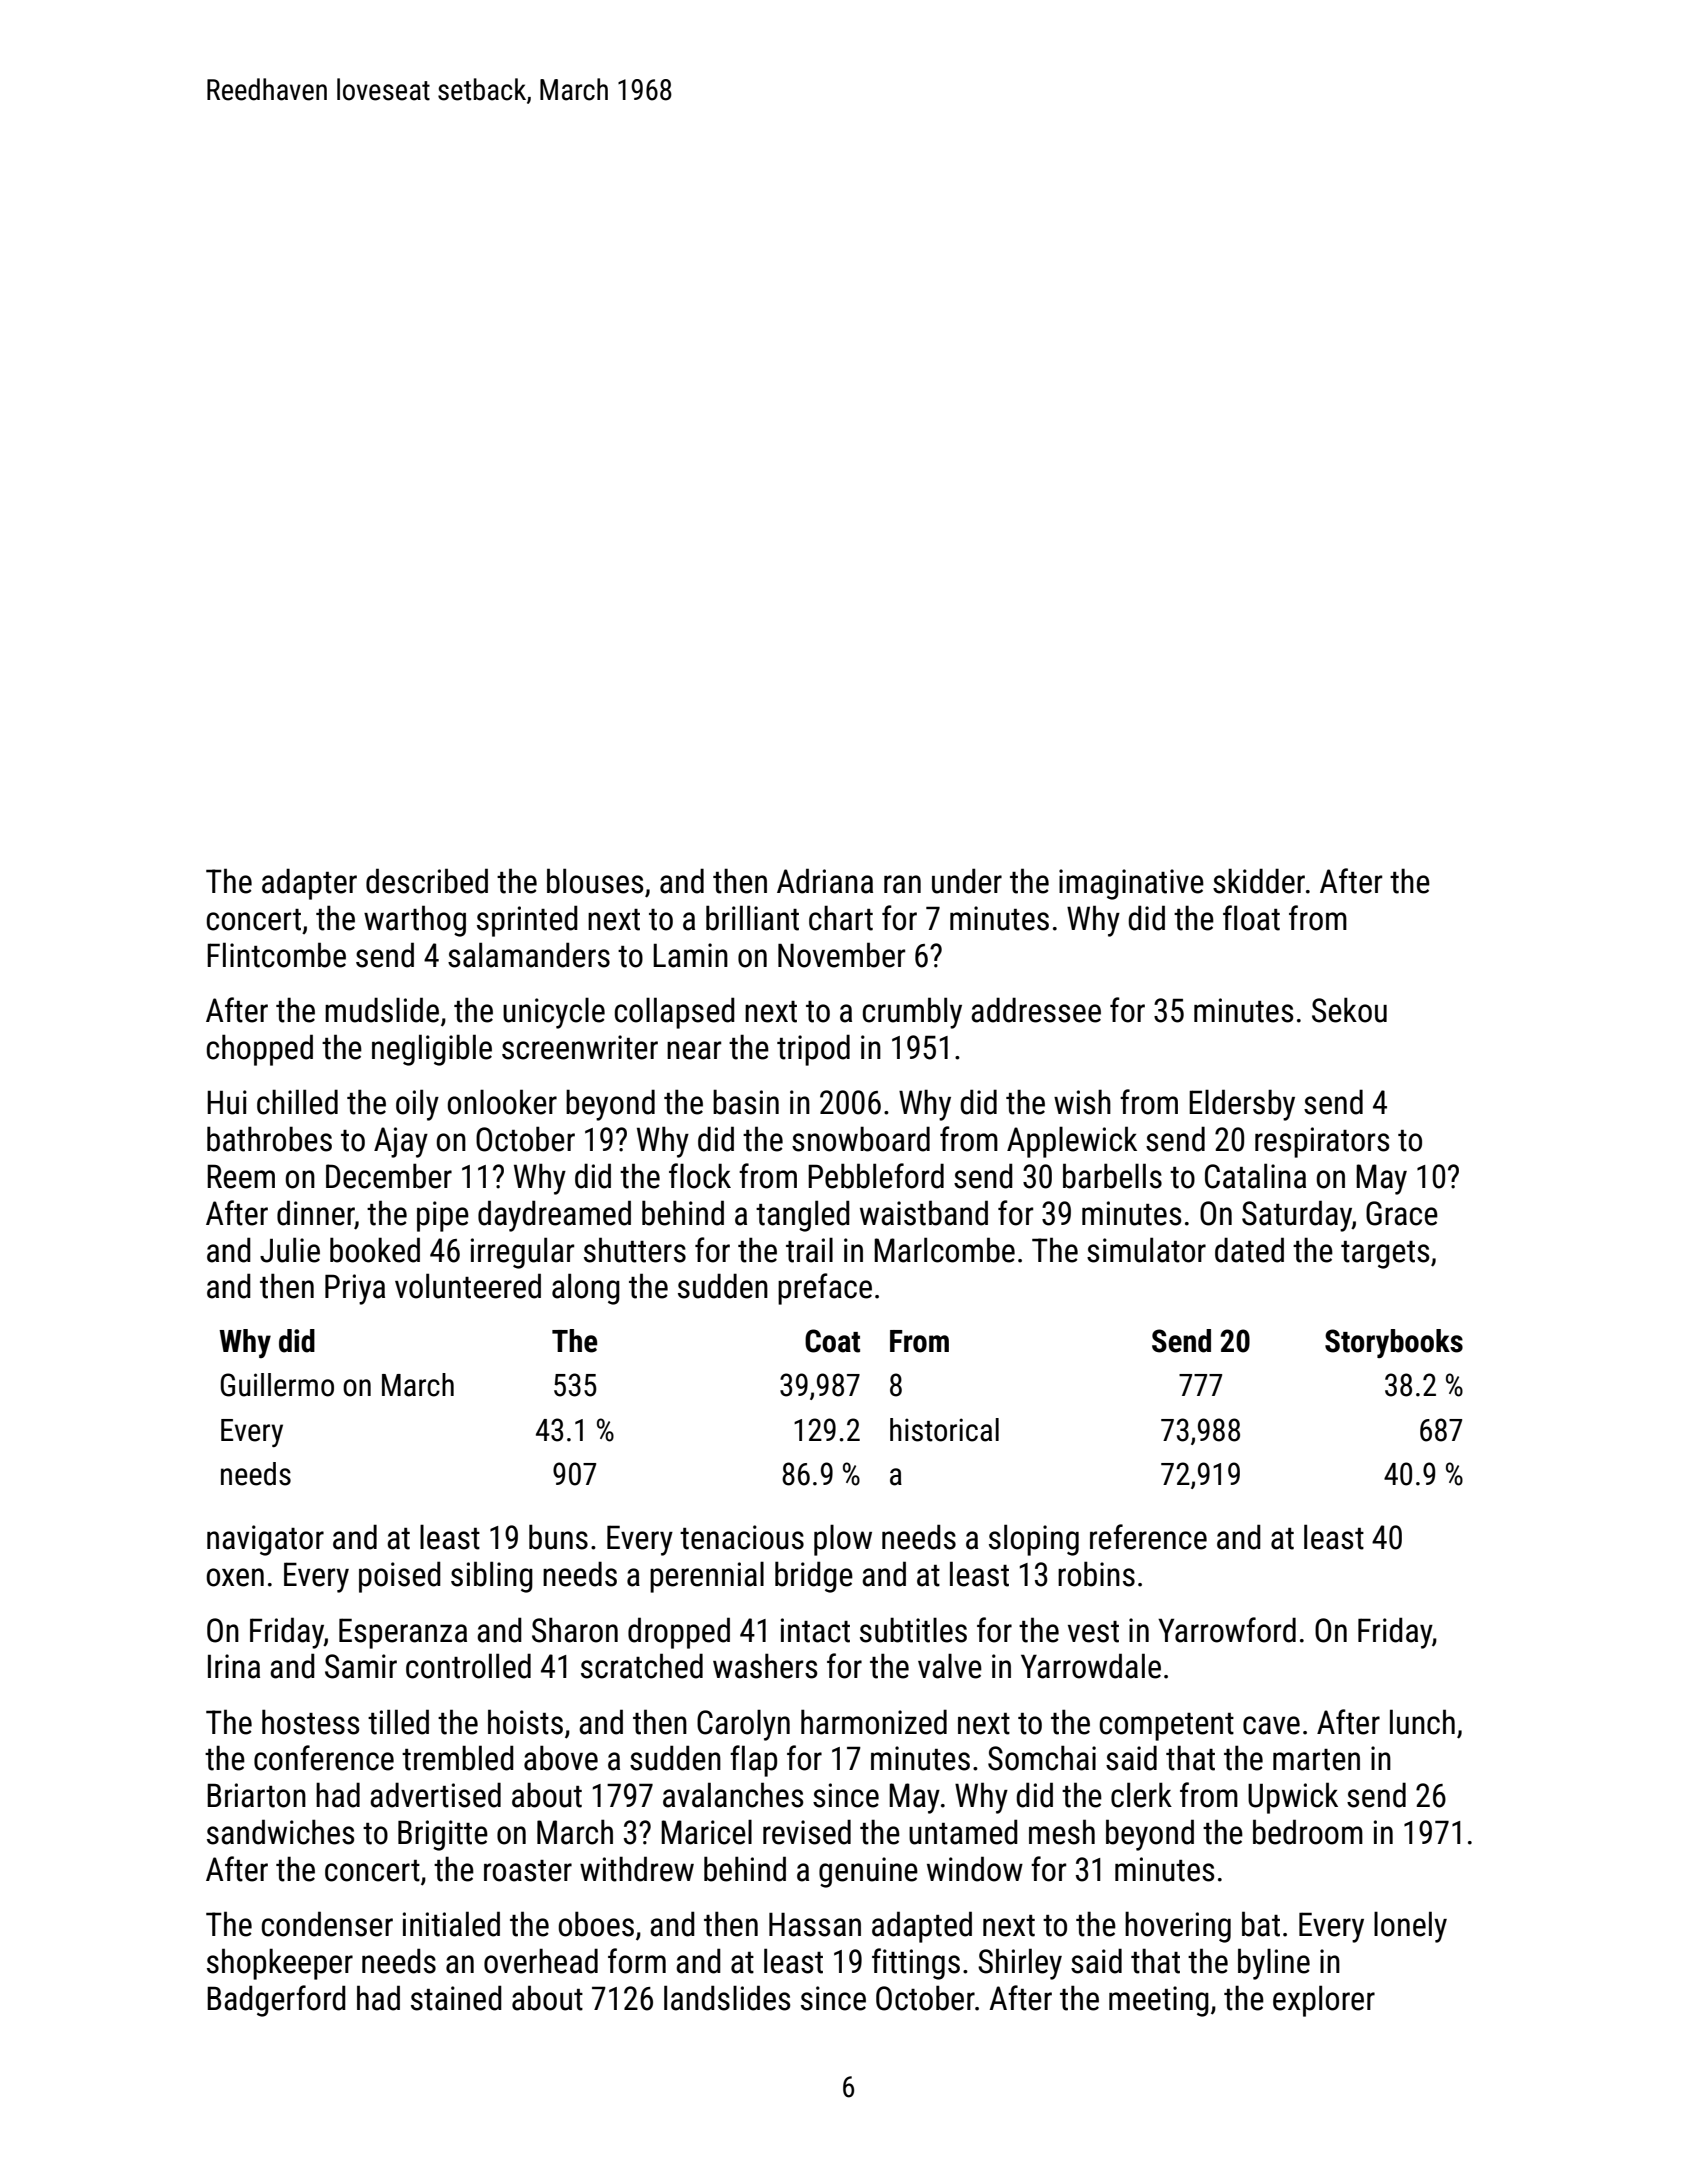 The width and height of the image is (1683, 2178). What do you see at coordinates (944, 1430) in the image?
I see `historical` at bounding box center [944, 1430].
